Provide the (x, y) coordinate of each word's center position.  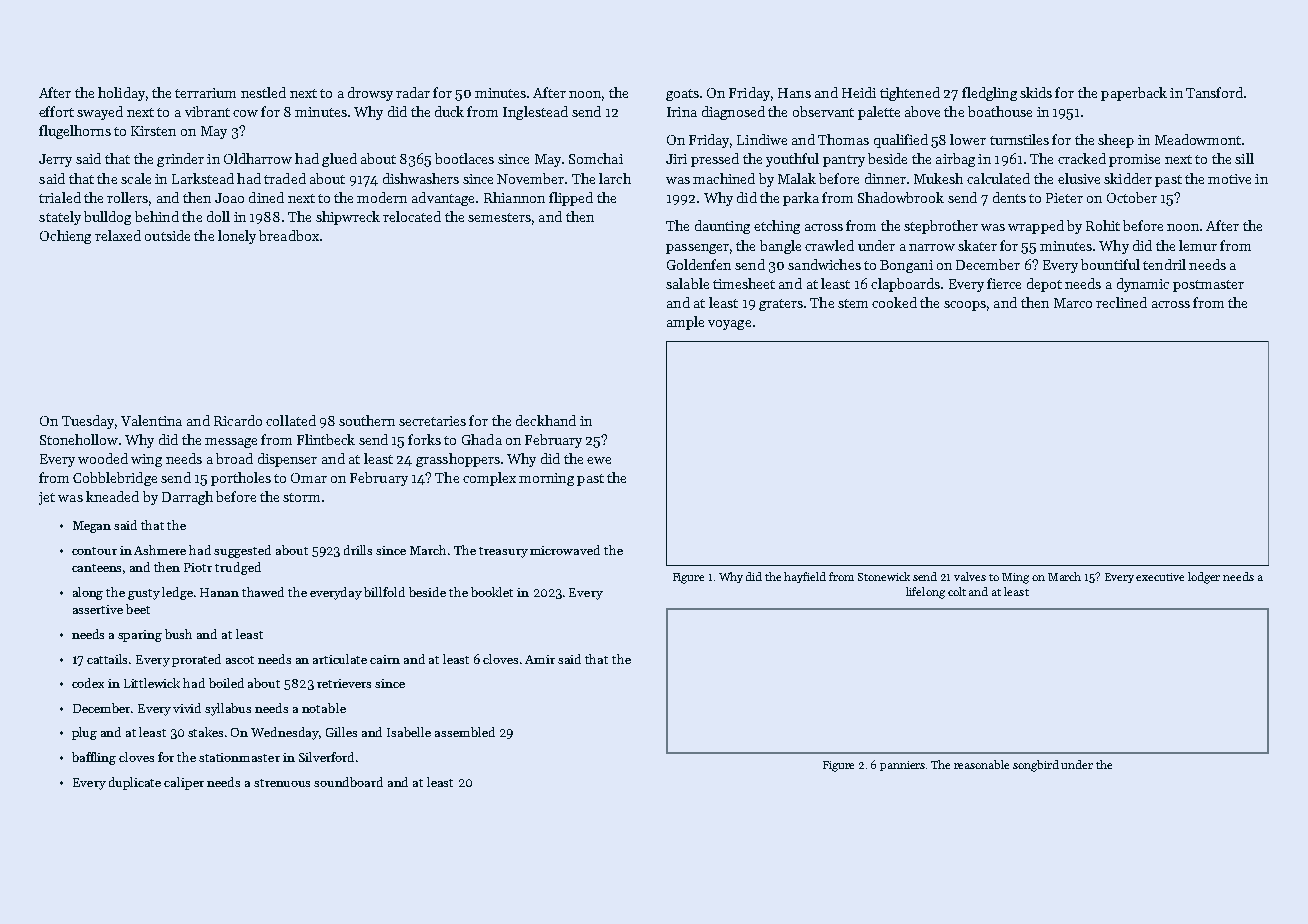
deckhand (546, 420)
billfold (384, 592)
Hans (794, 93)
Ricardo (238, 420)
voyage (729, 325)
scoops (965, 306)
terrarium (205, 93)
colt (957, 591)
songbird (1036, 766)
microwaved (565, 550)
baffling (94, 758)
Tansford (1214, 92)
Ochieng (65, 237)
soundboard (348, 782)
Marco (1073, 303)
